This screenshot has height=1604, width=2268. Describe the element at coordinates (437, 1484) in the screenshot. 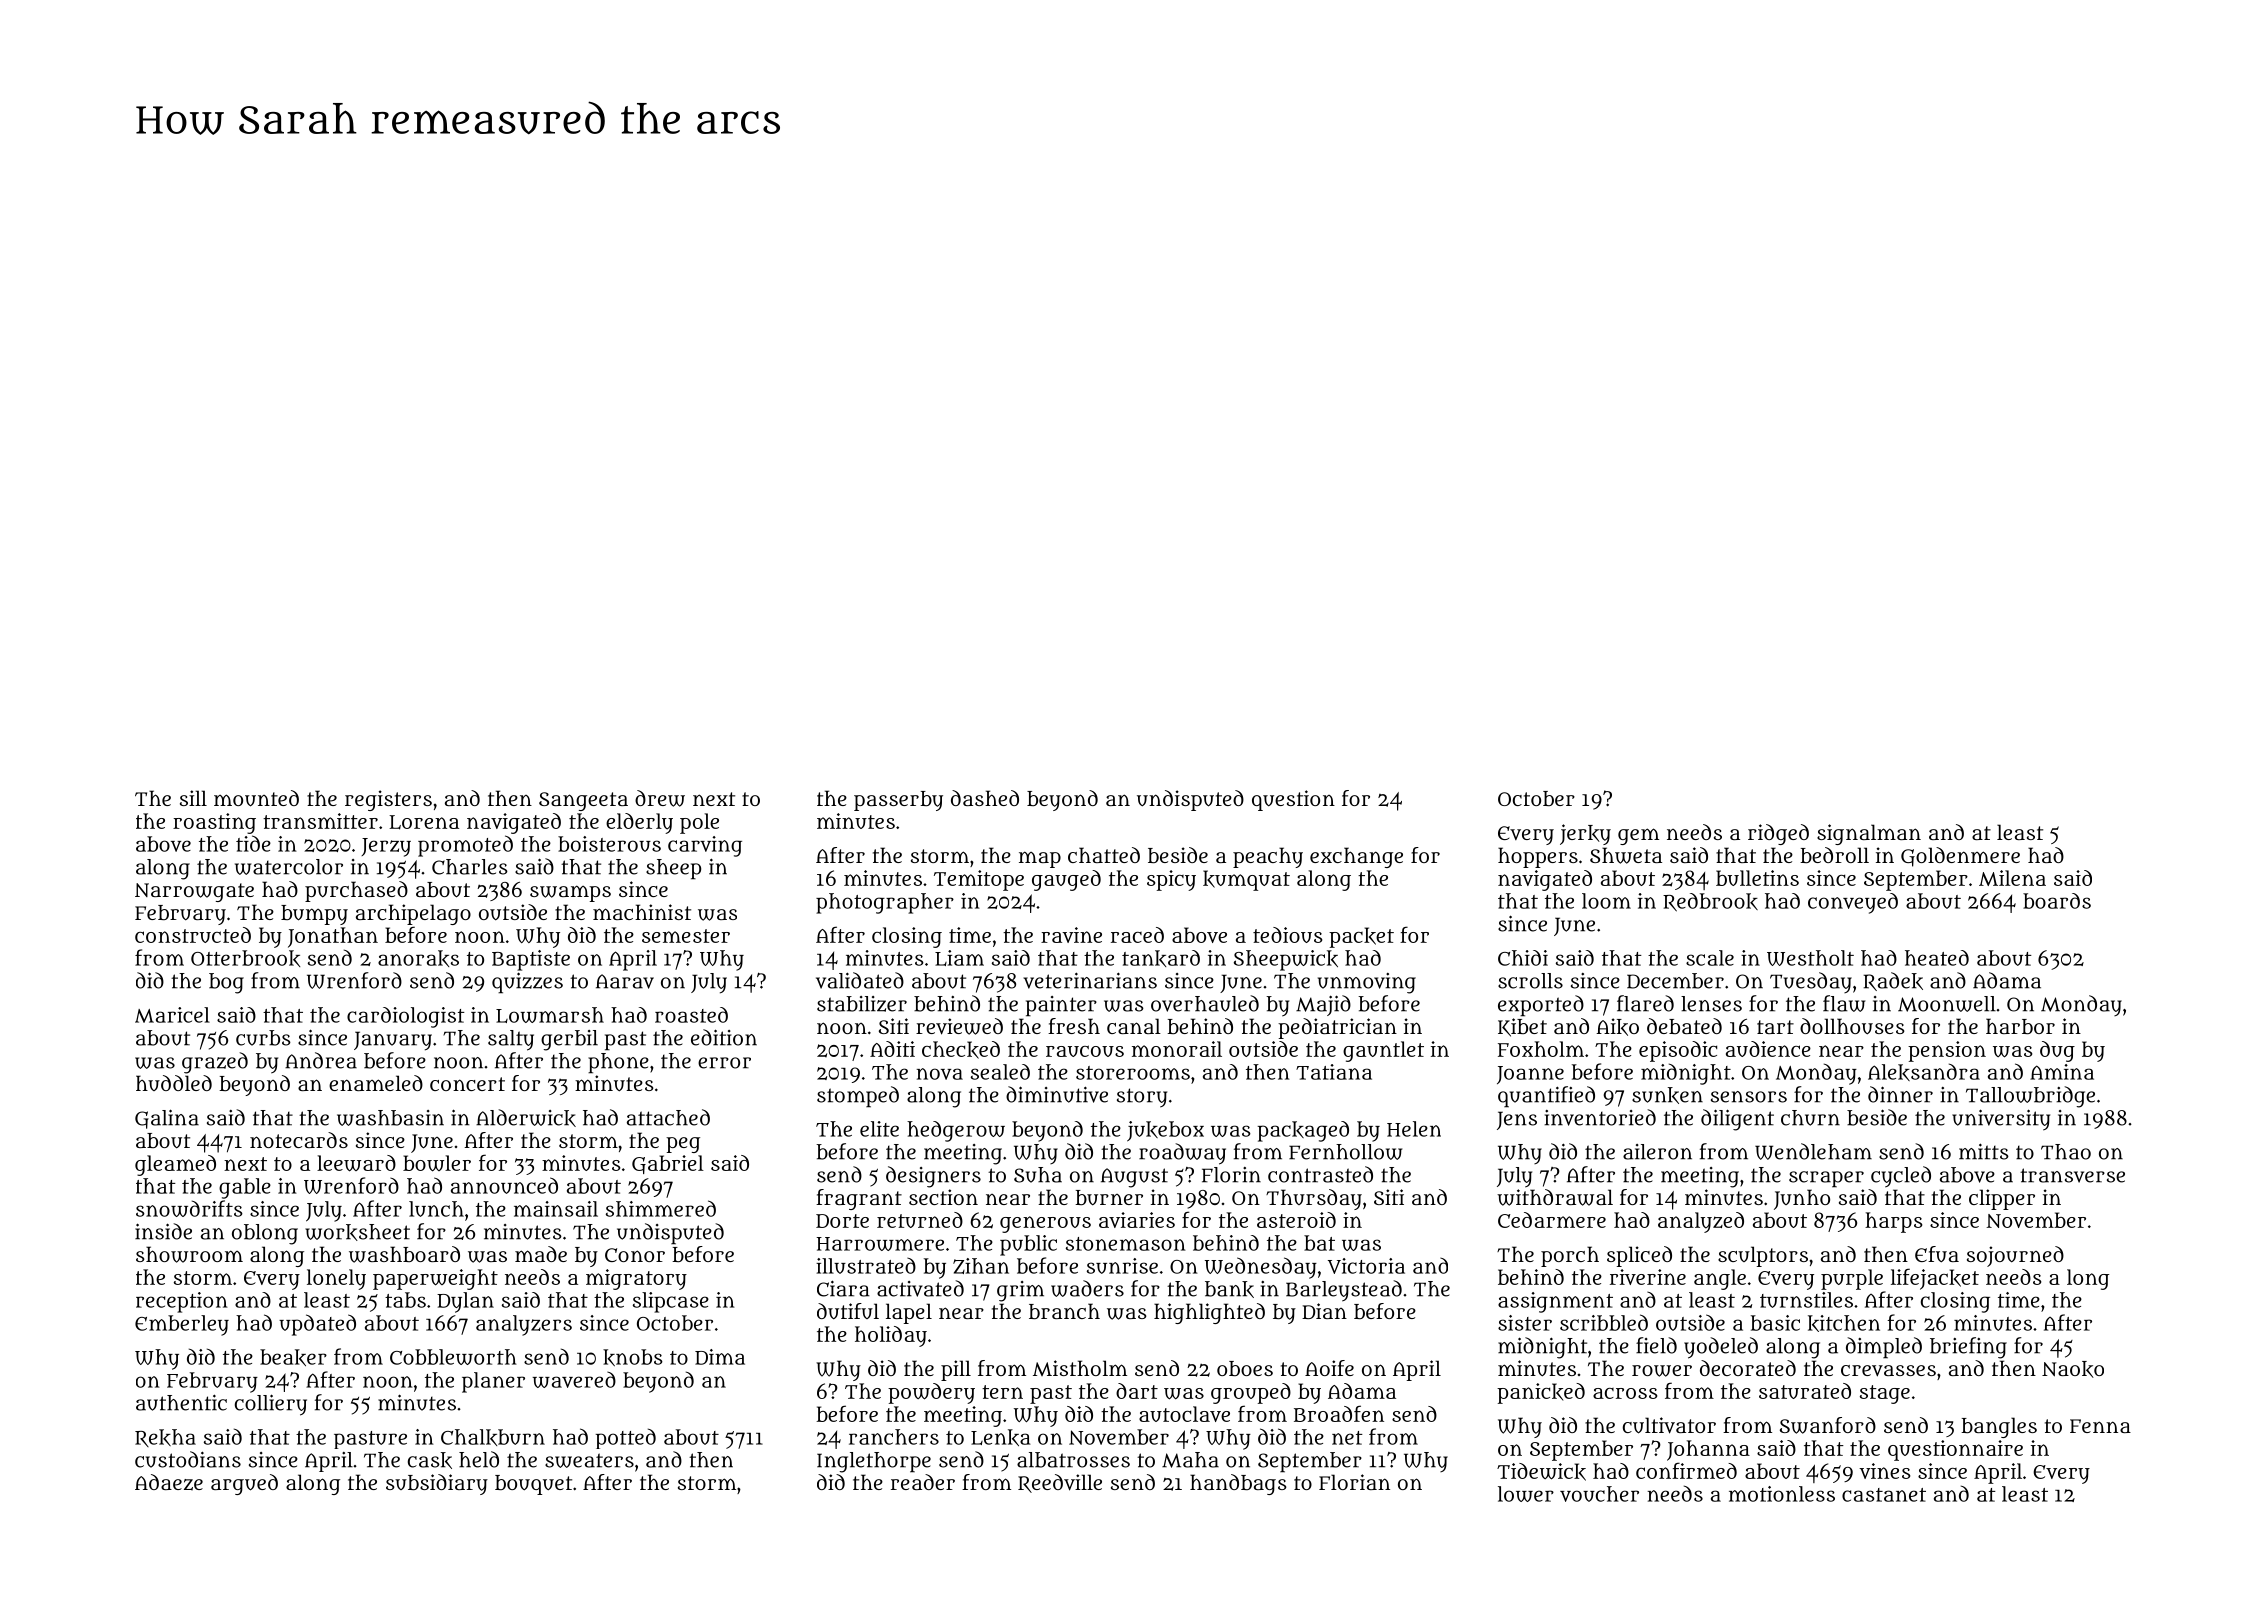

I see `subsidiary` at that location.
